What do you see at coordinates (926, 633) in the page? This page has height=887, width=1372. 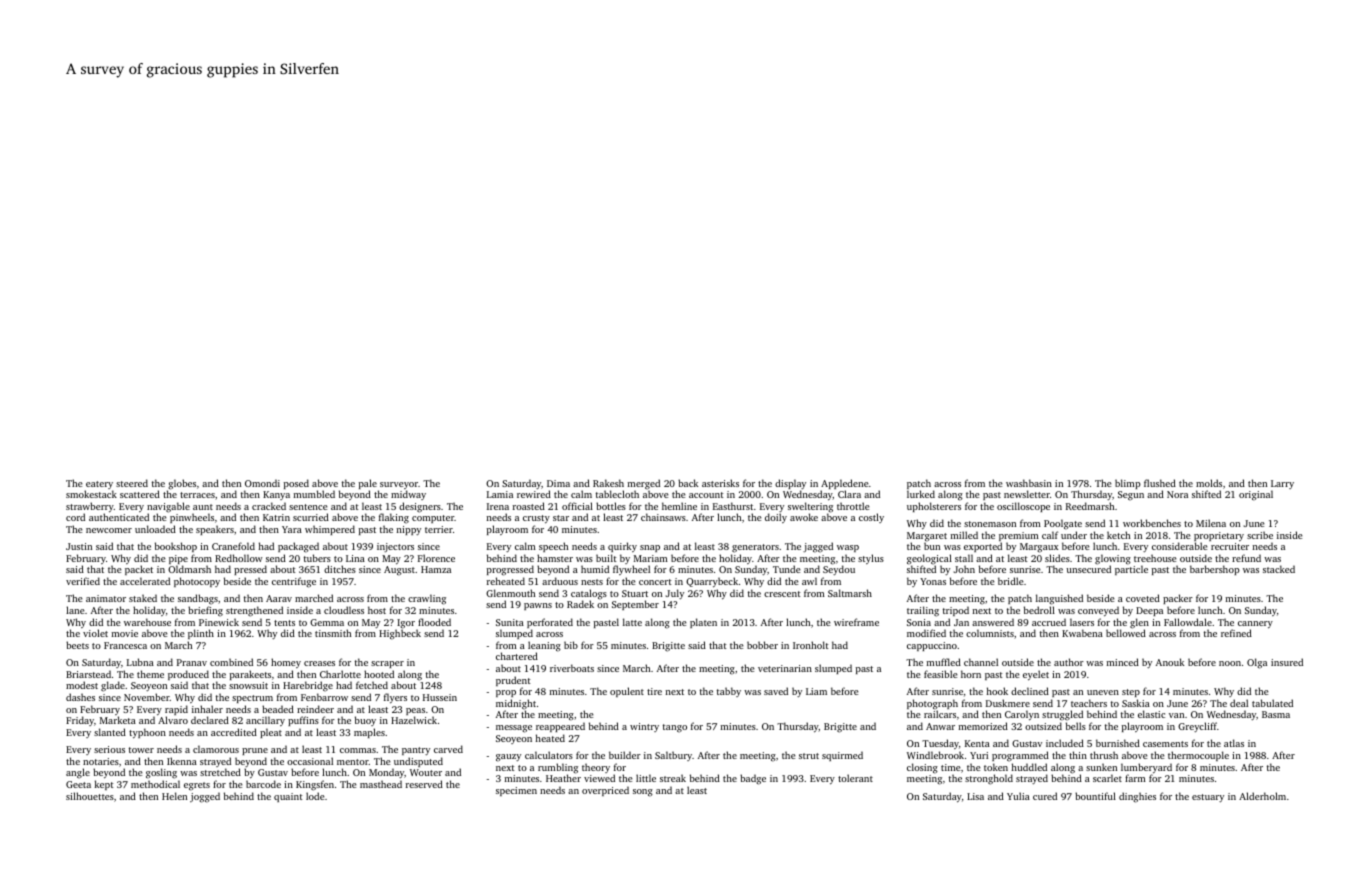 I see `modified` at bounding box center [926, 633].
